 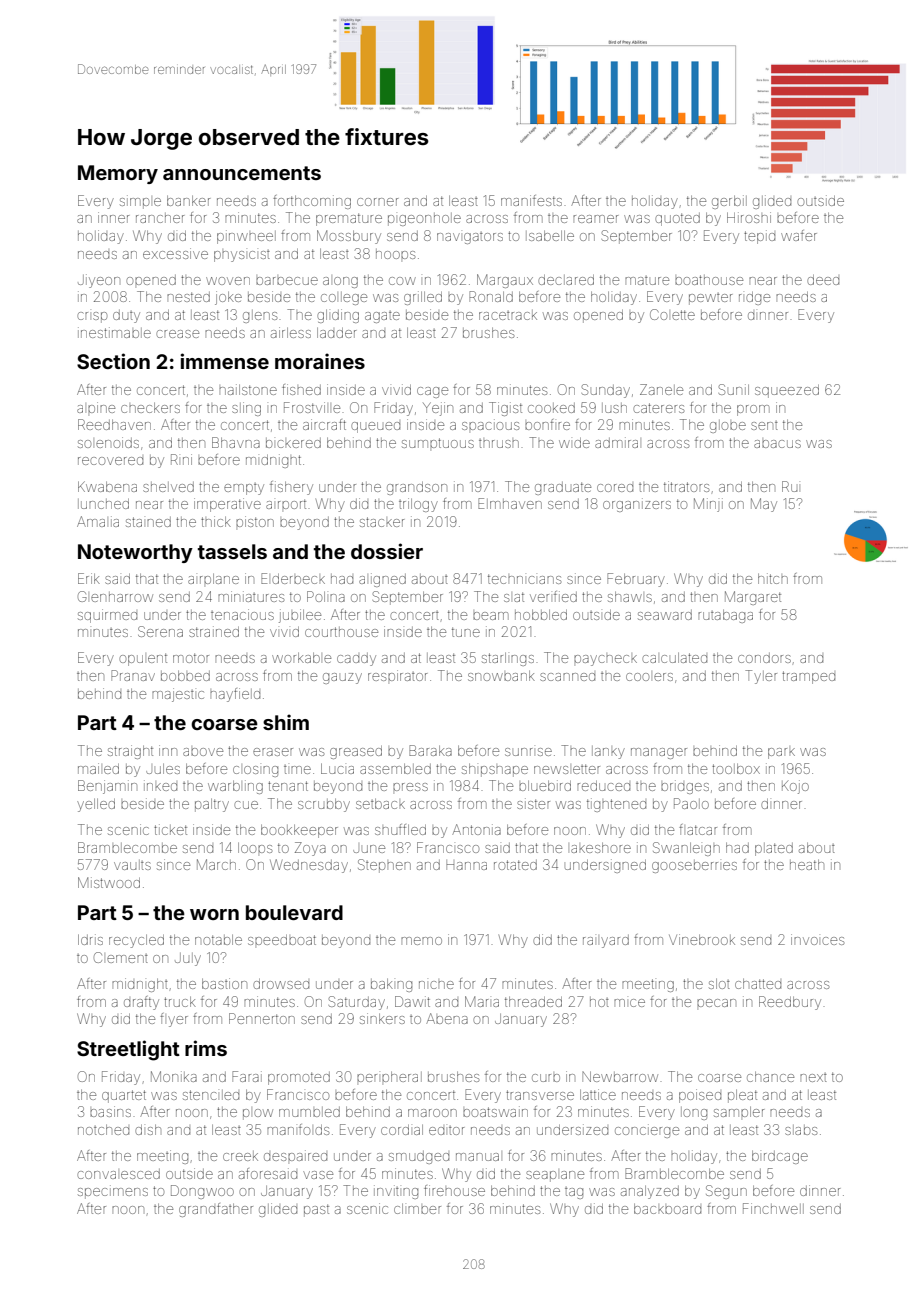 I want to click on Paolo, so click(x=691, y=803).
